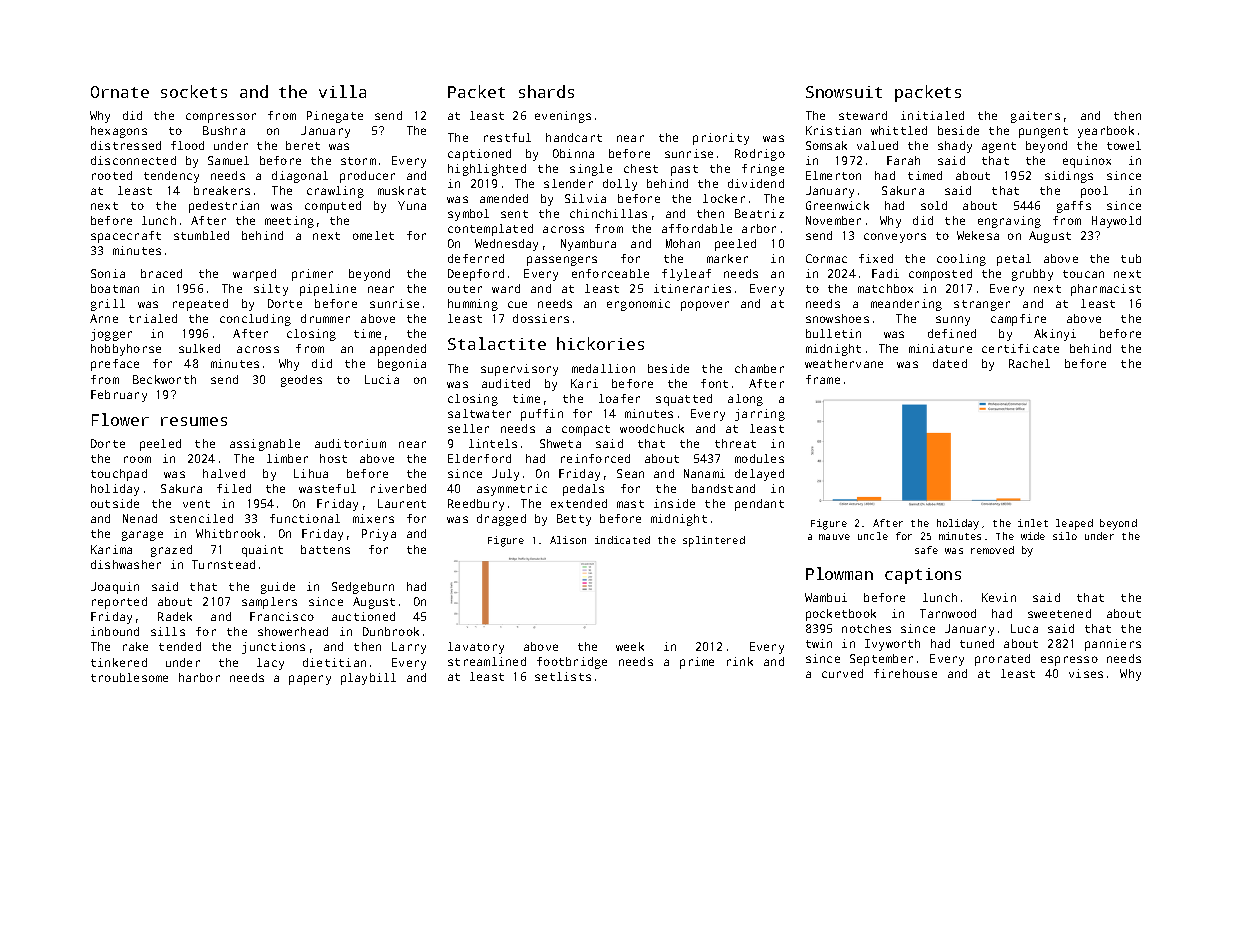 This image has height=952, width=1233. I want to click on appended, so click(398, 350).
